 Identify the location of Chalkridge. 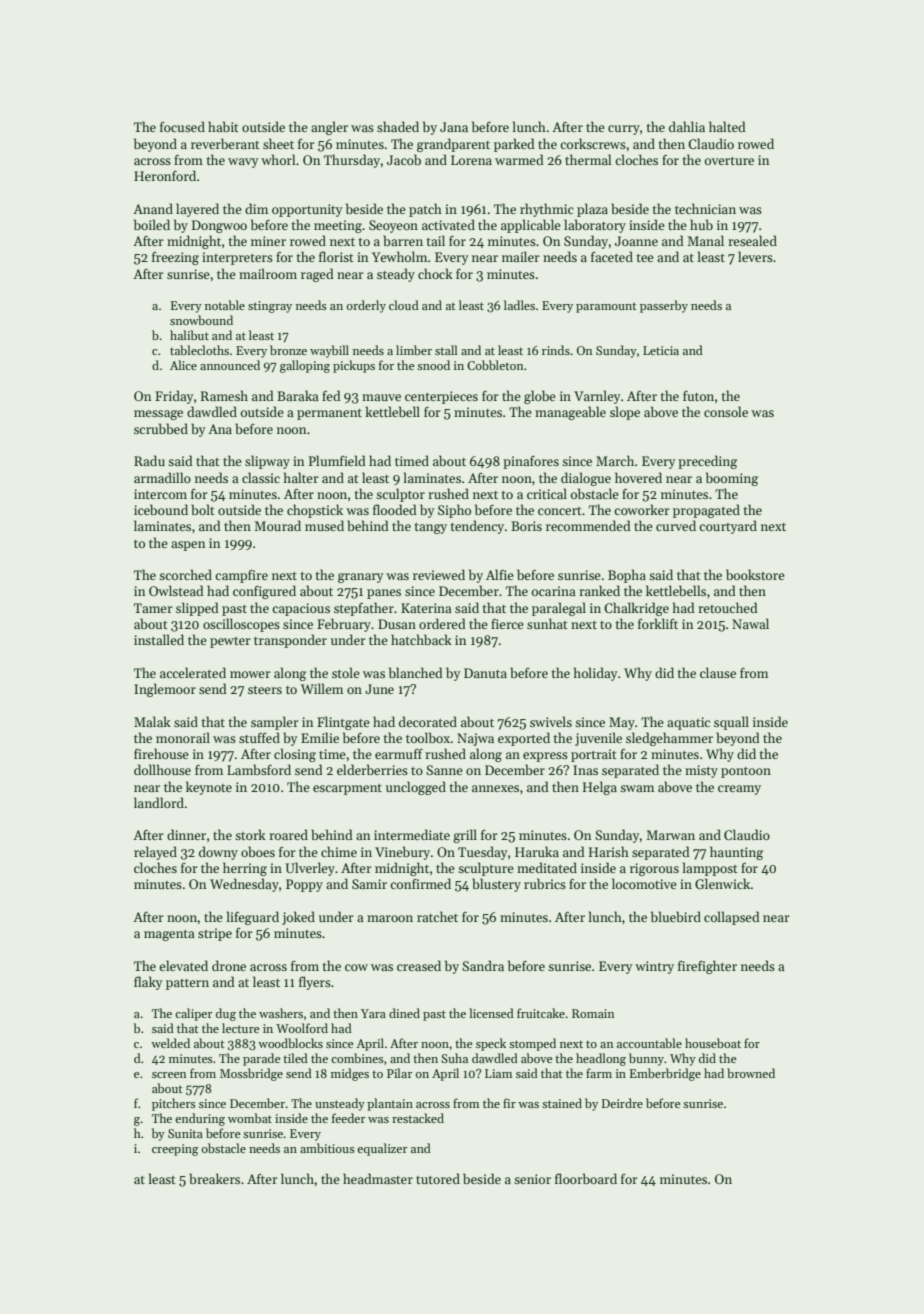
(636, 609).
